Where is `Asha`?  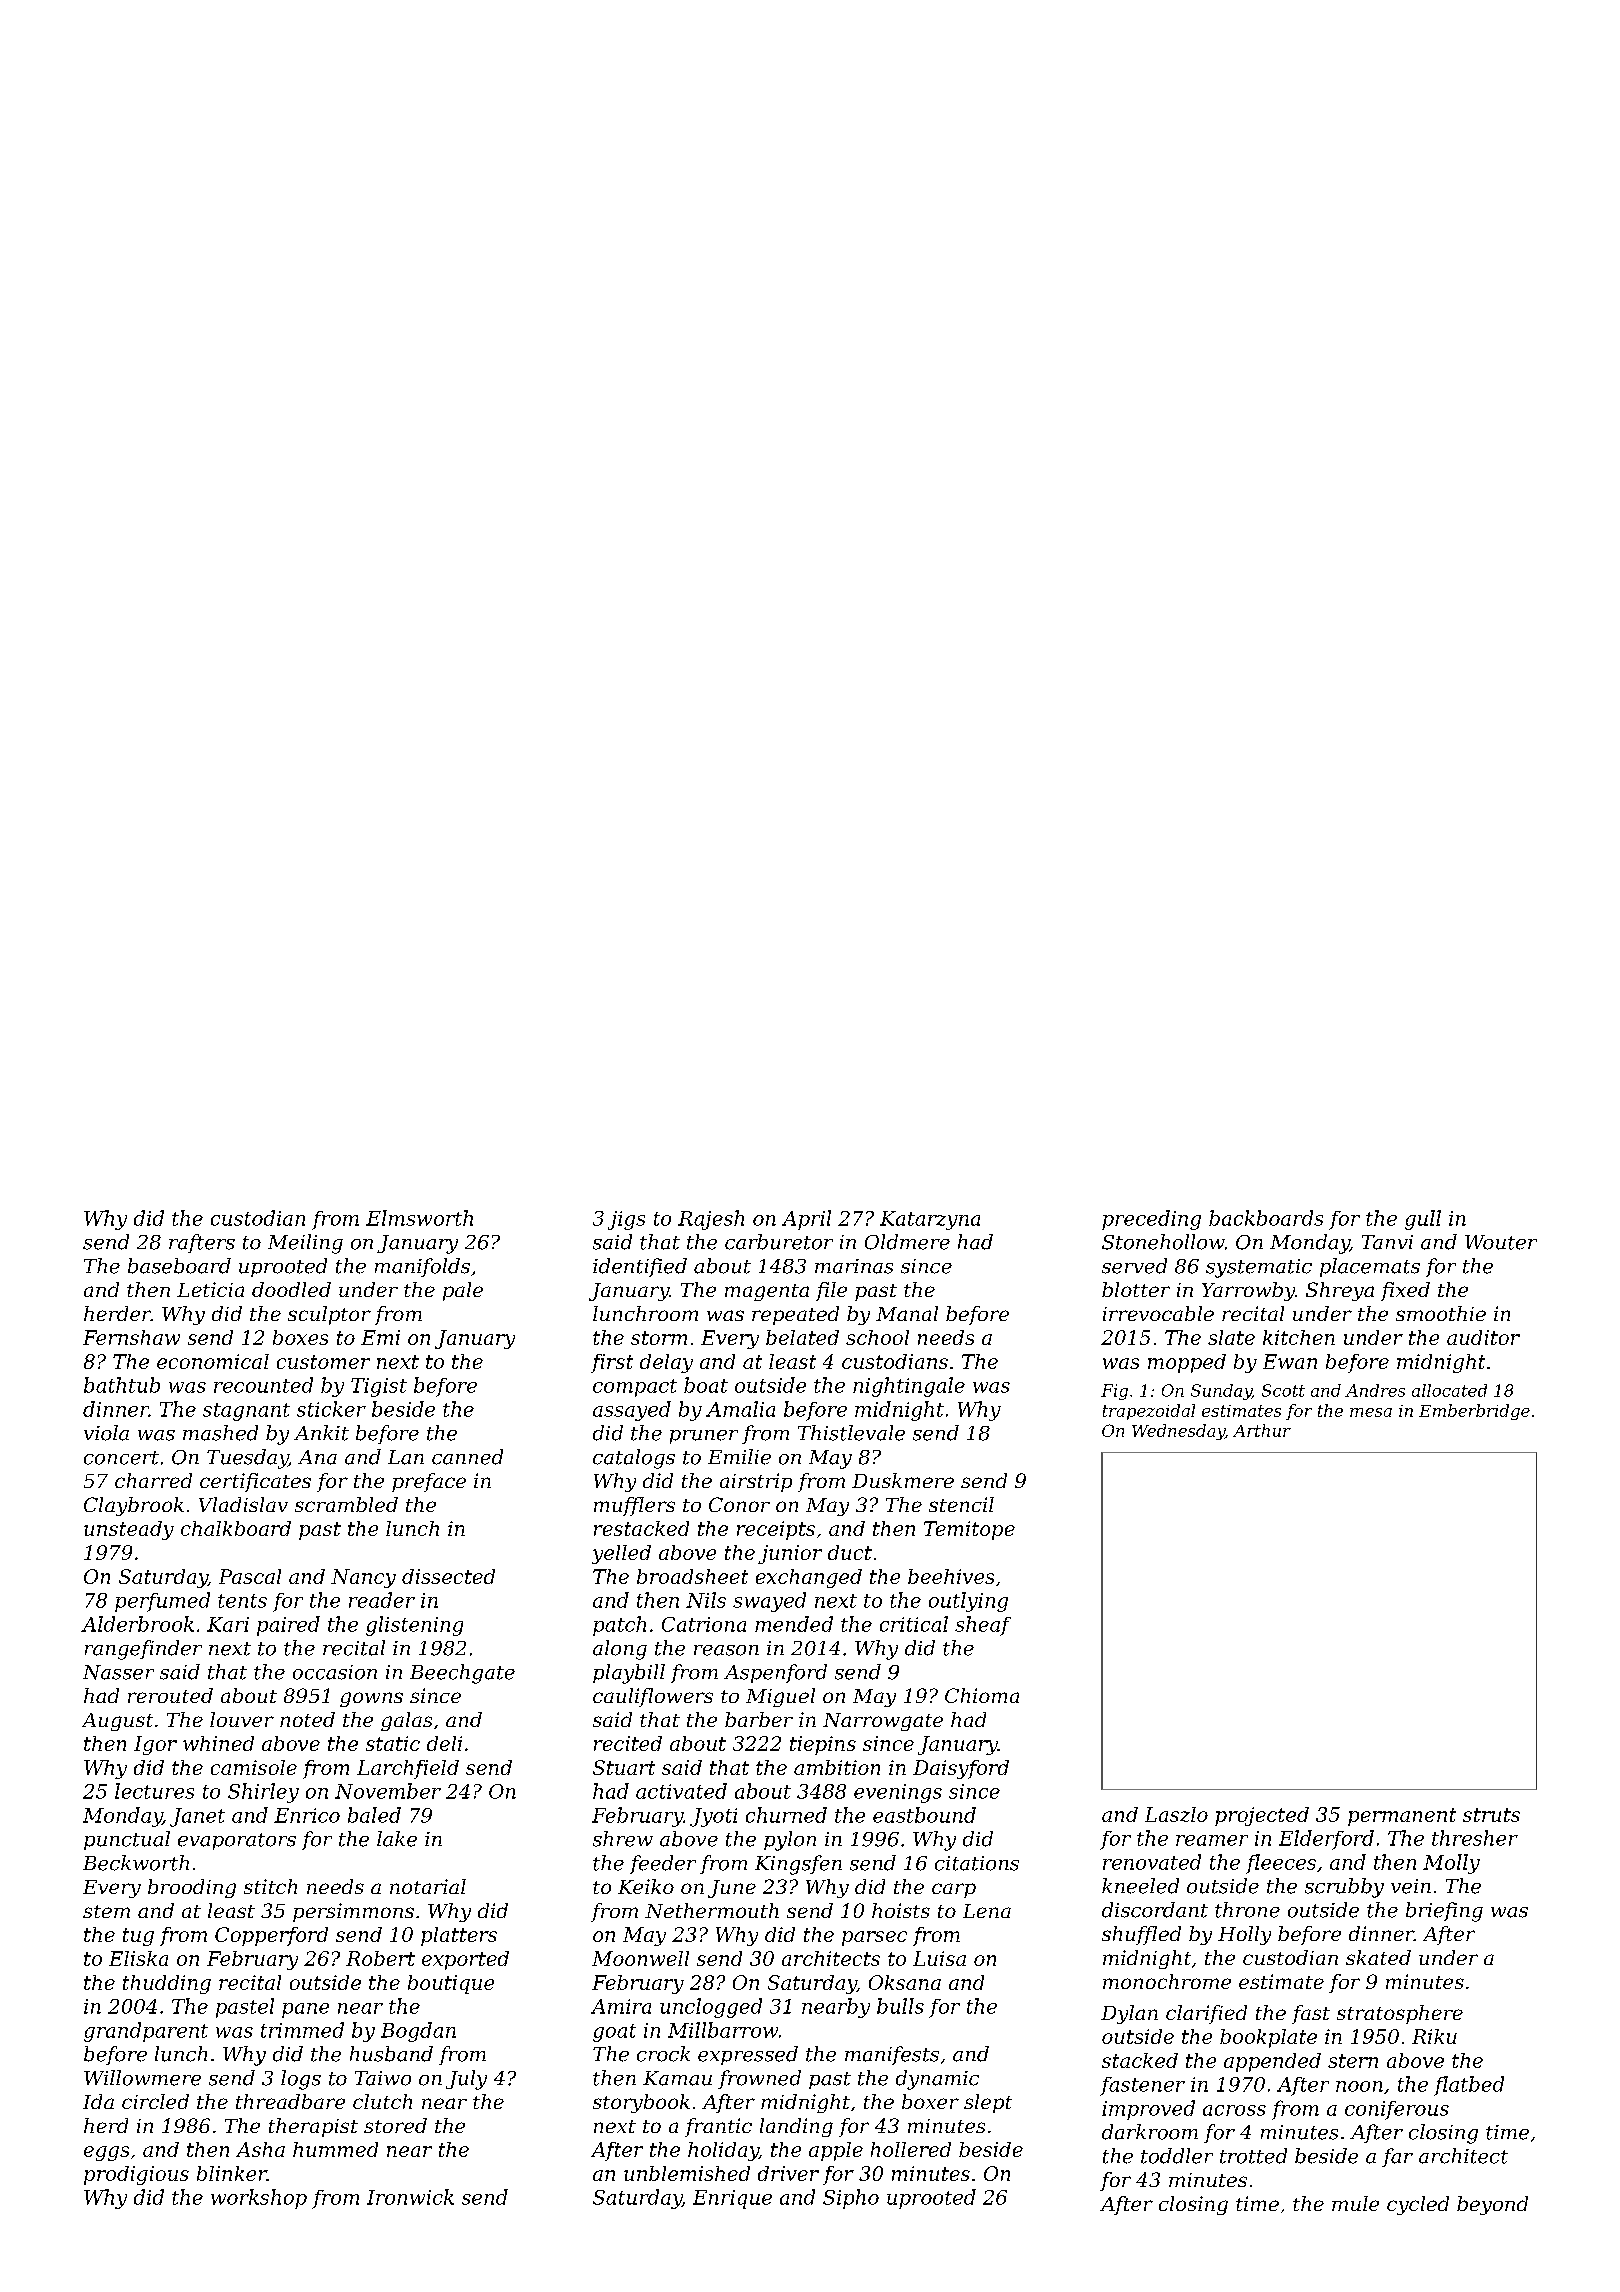
Asha is located at coordinates (260, 2149).
